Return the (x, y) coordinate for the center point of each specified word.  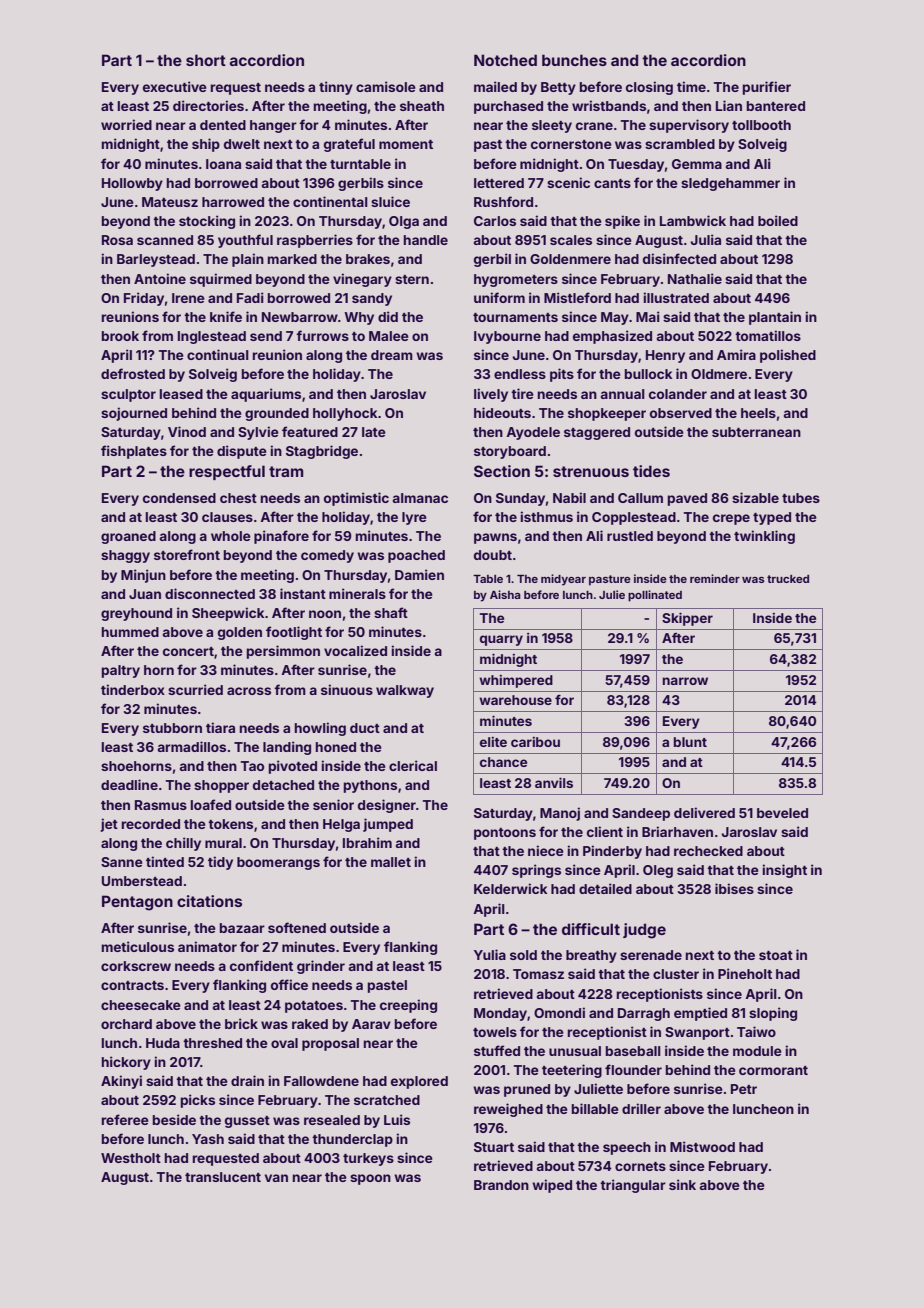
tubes (801, 498)
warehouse (515, 700)
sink (682, 1184)
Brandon (501, 1185)
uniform (499, 297)
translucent (223, 1177)
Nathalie (695, 278)
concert (188, 651)
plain (248, 260)
